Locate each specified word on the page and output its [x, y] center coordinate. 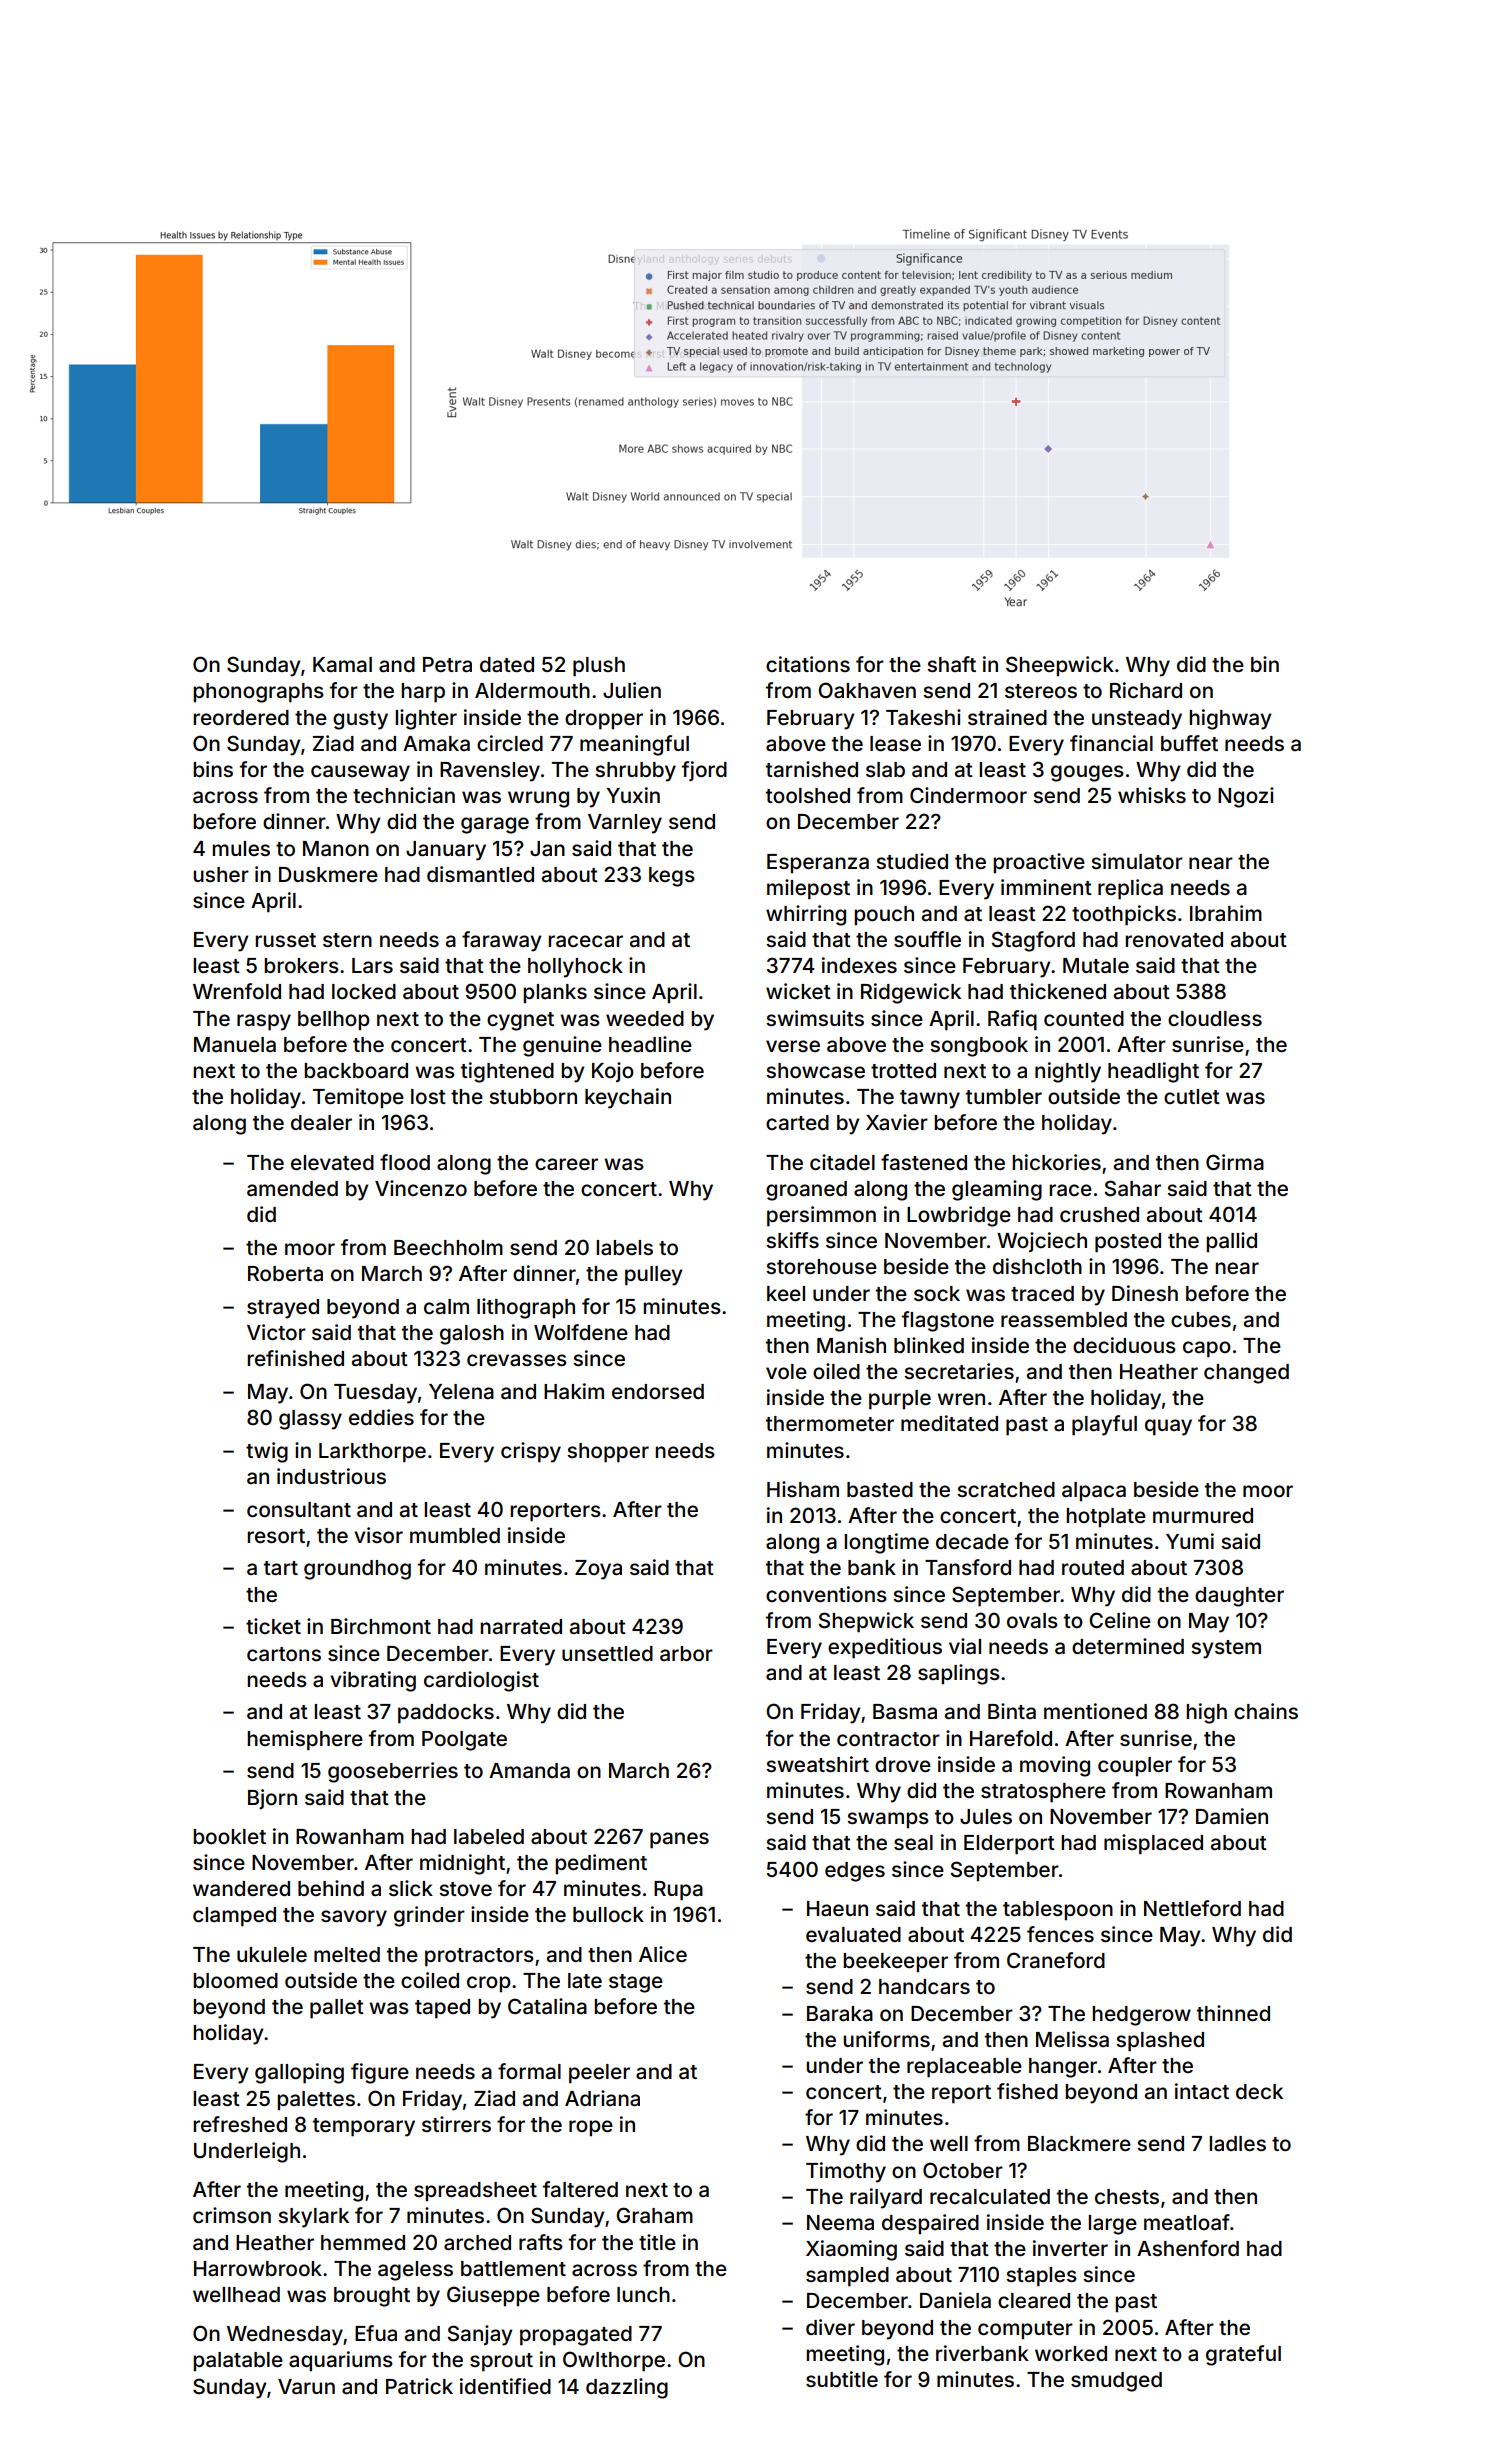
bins [213, 769]
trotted [903, 1070]
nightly [1068, 1072]
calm [446, 1306]
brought [372, 2297]
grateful [1243, 2355]
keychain [628, 1098]
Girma [1235, 1162]
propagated [576, 2336]
